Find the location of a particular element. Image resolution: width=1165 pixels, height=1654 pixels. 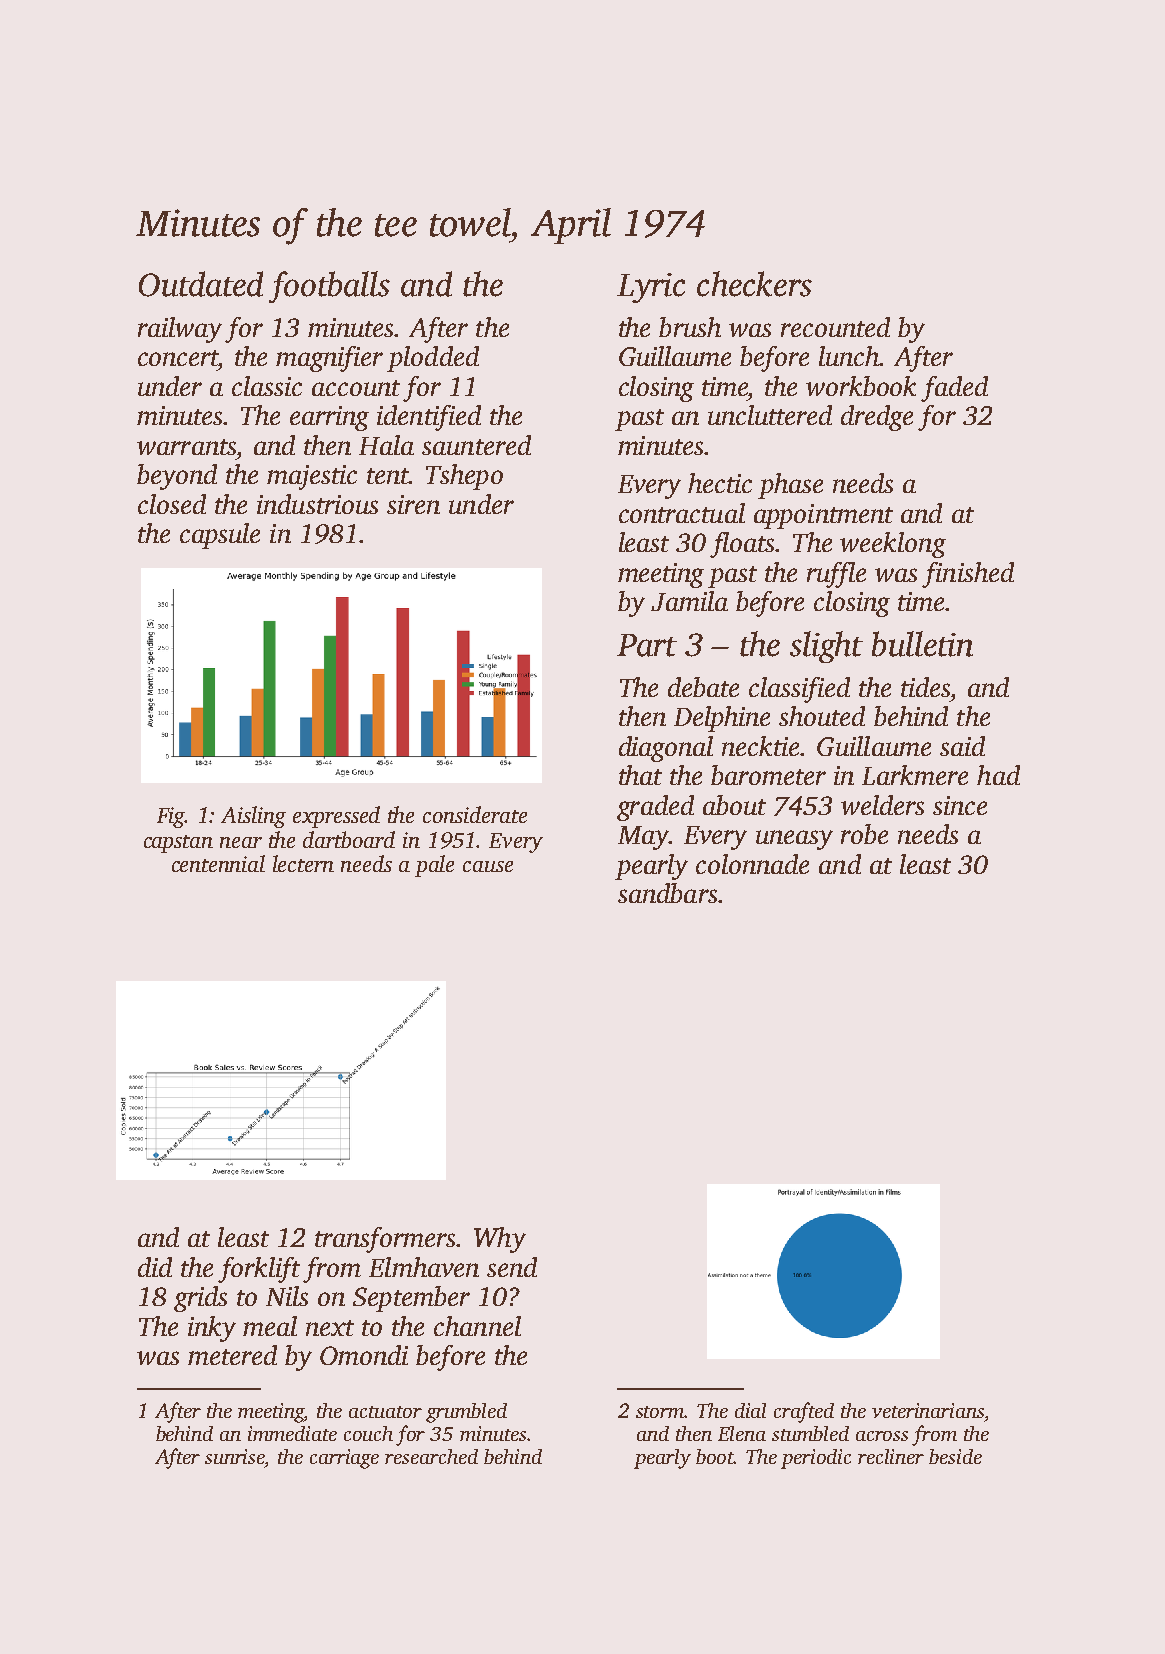

magnifier is located at coordinates (329, 359).
